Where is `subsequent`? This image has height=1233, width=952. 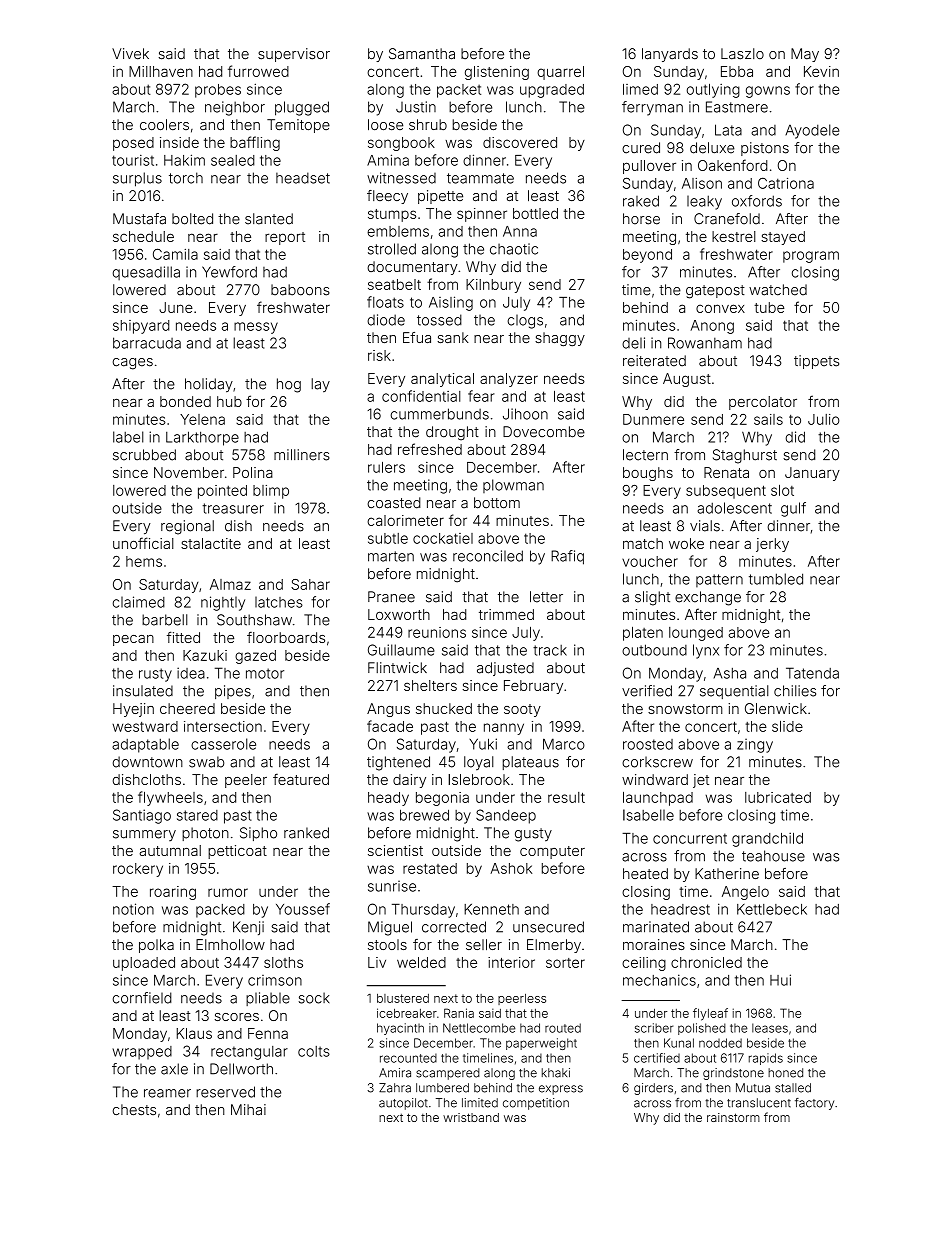
subsequent is located at coordinates (726, 492).
